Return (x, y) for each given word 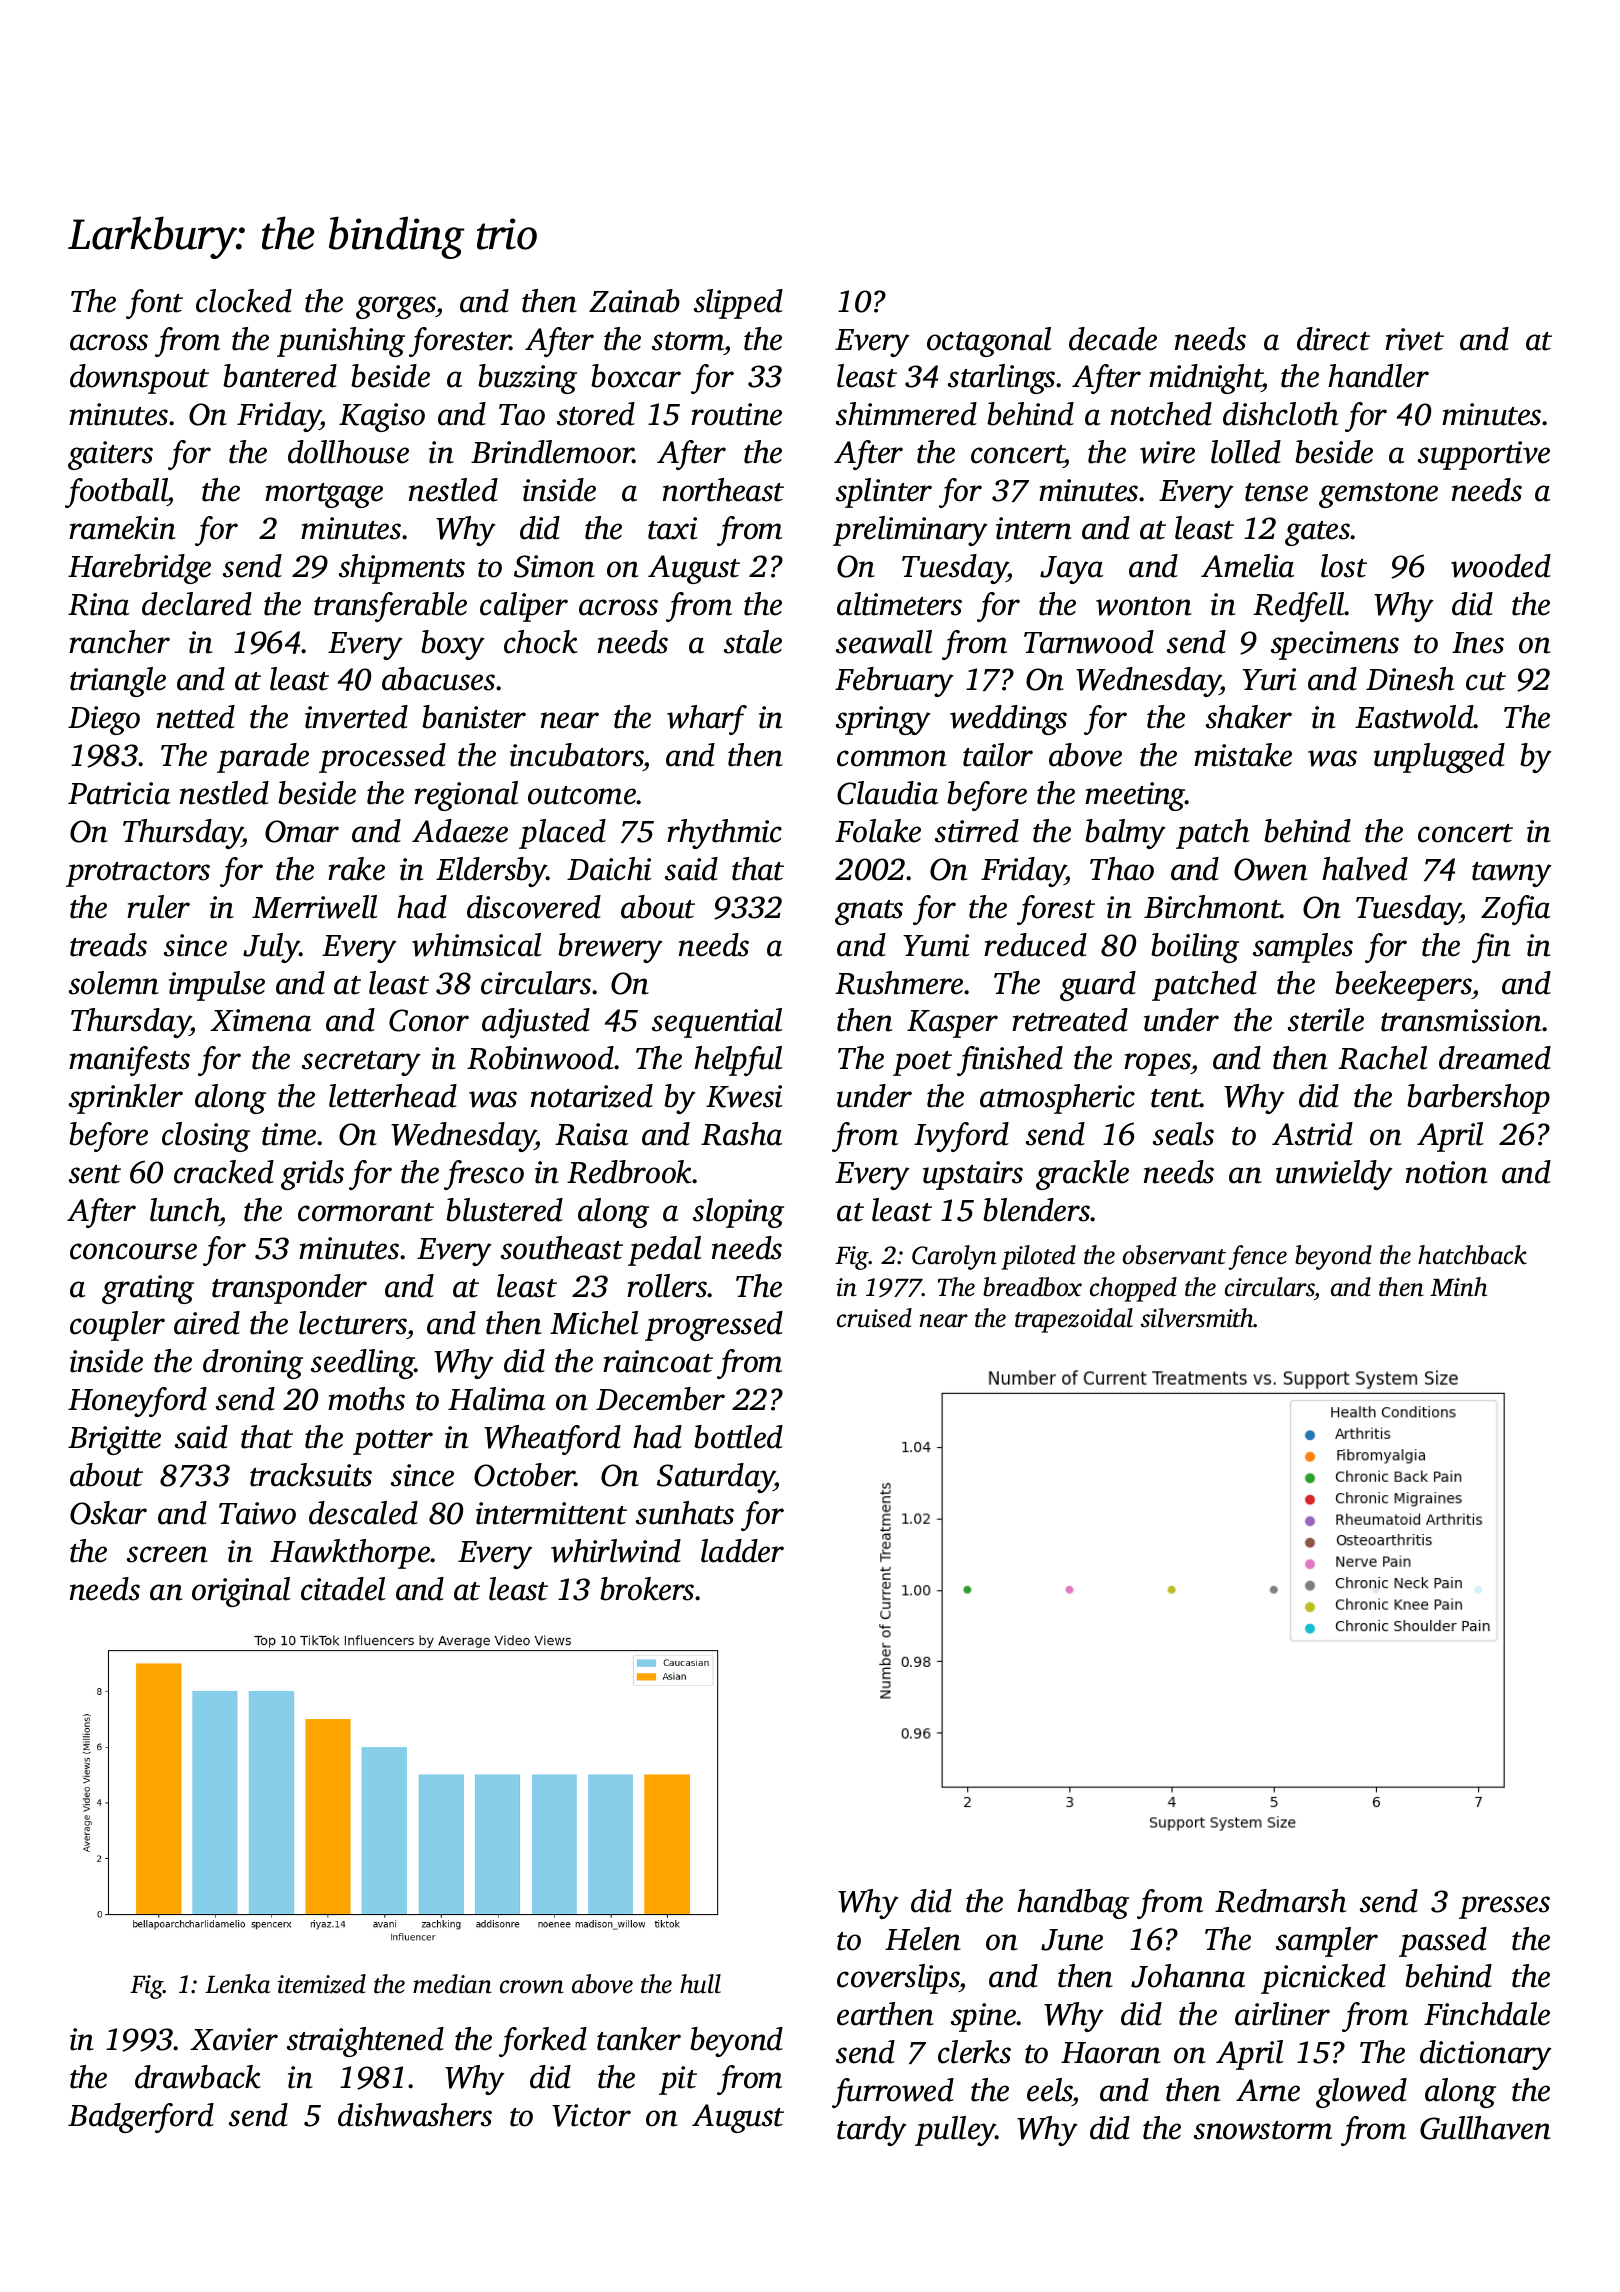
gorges (396, 307)
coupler (117, 1326)
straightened (365, 2042)
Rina (98, 604)
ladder (742, 1551)
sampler (1327, 1942)
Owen (1271, 869)
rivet (1414, 339)
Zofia (1515, 910)
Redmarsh (1281, 1901)
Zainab (634, 301)
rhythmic (724, 834)
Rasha (741, 1134)
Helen (923, 1939)
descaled (363, 1513)
